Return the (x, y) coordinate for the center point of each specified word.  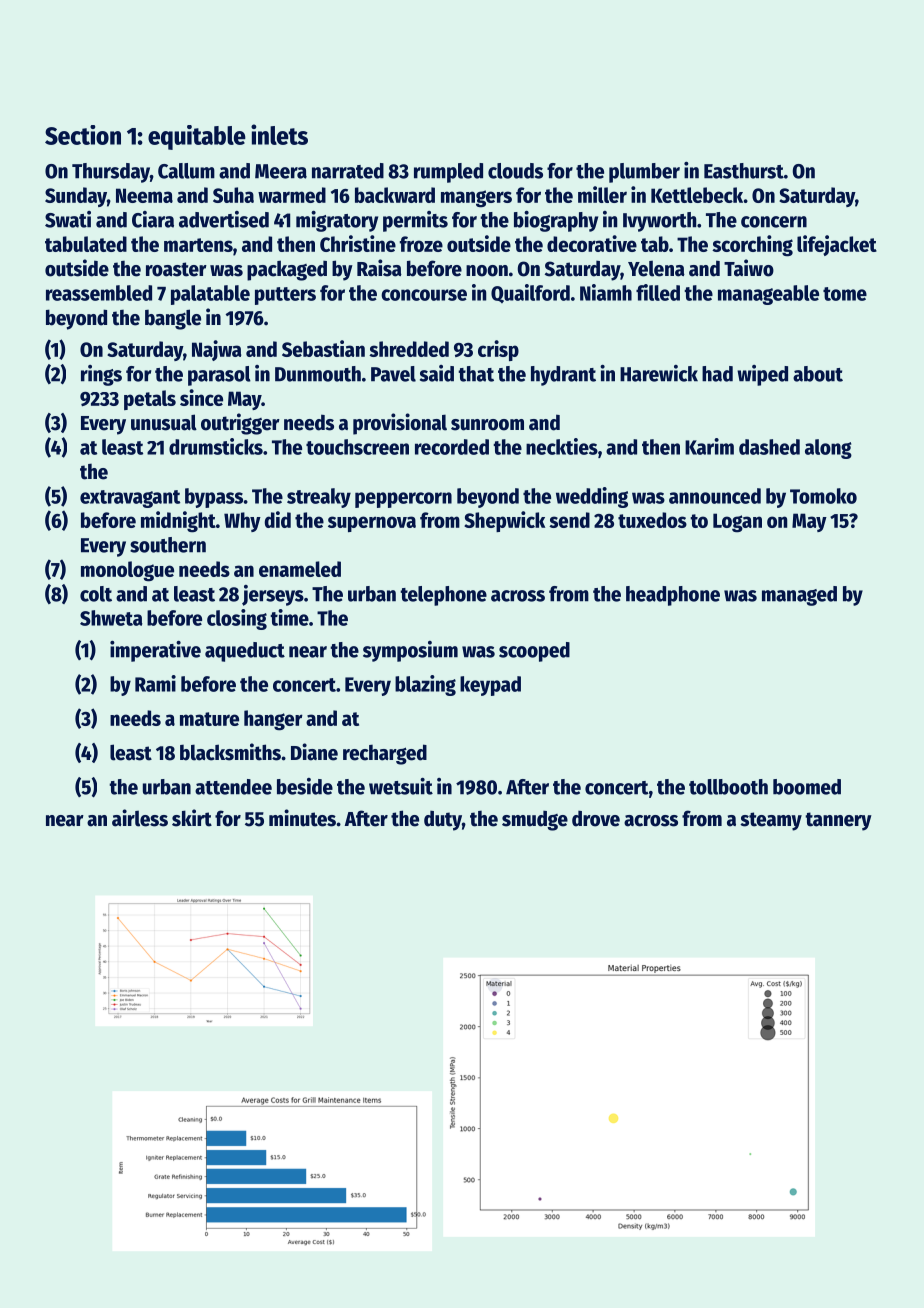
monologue (127, 571)
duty (443, 820)
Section (83, 135)
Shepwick (504, 521)
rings (101, 375)
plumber (644, 173)
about (818, 374)
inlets (279, 134)
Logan (737, 523)
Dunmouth (318, 374)
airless (140, 818)
